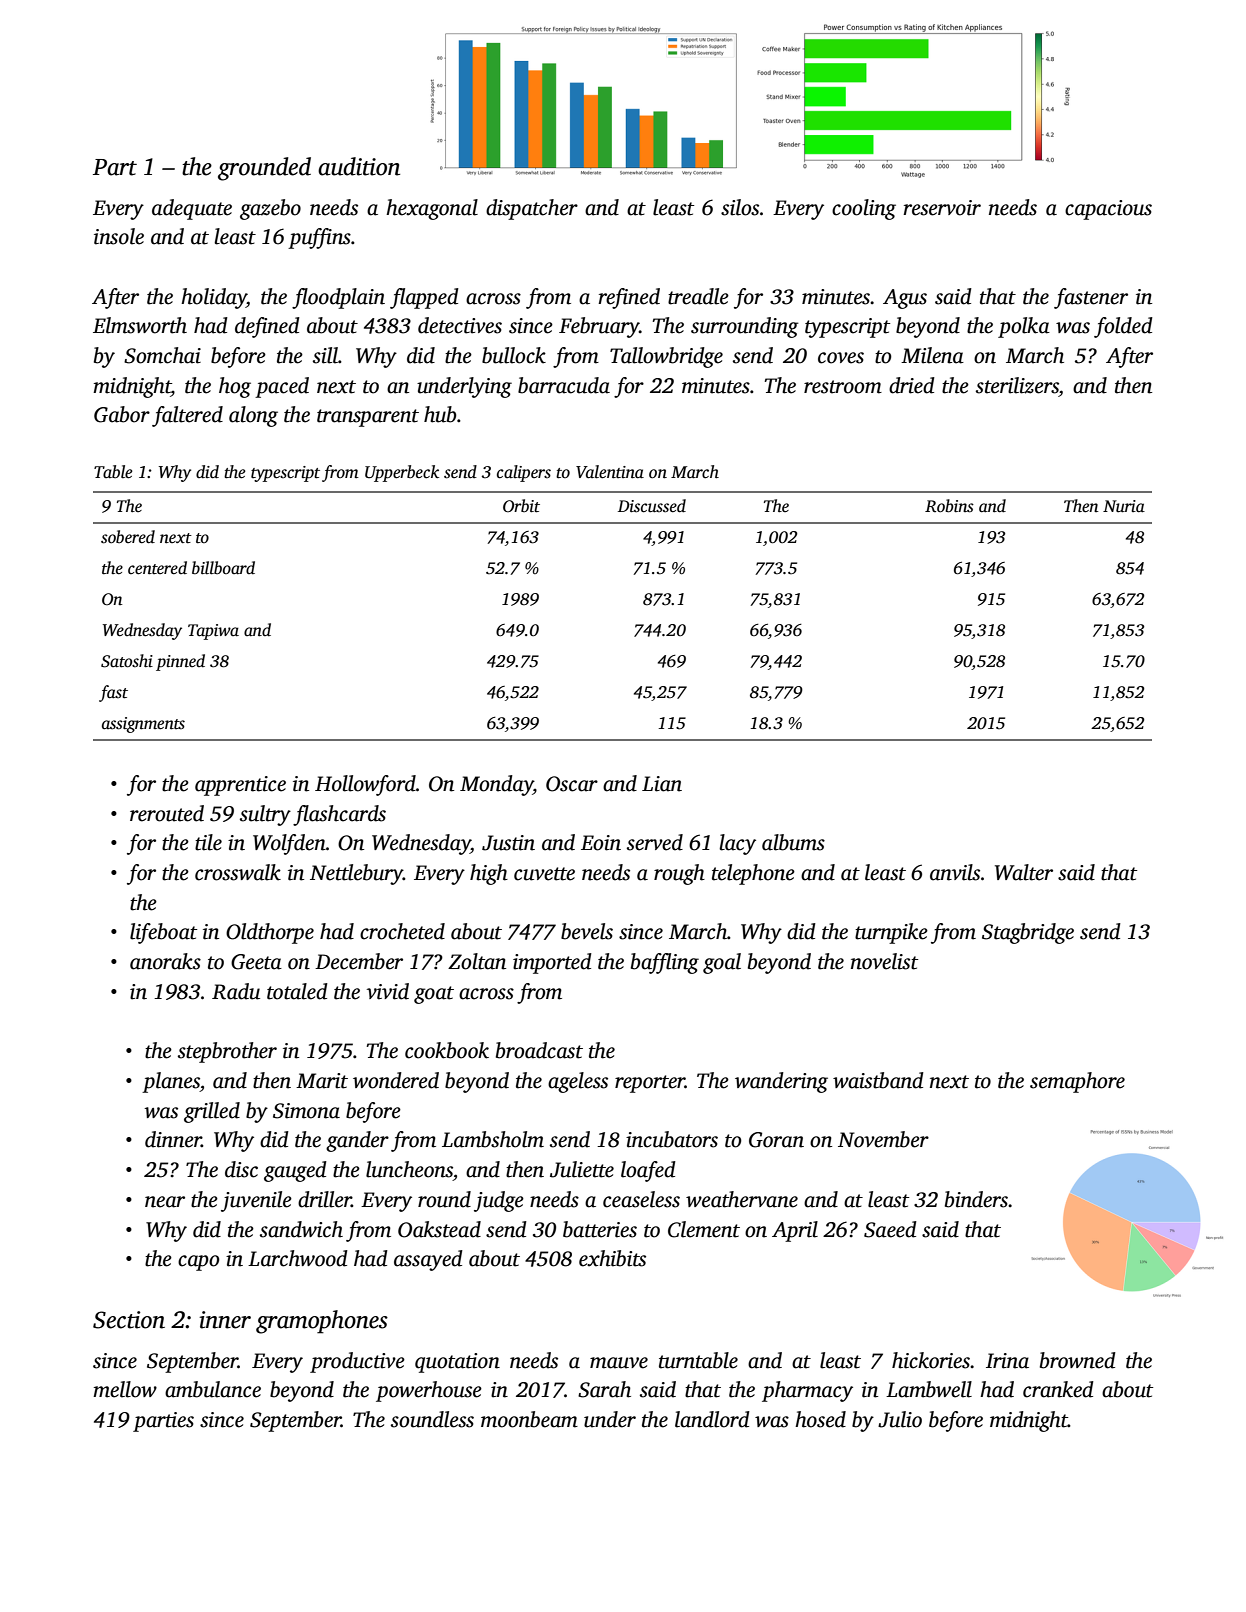 Image resolution: width=1246 pixels, height=1612 pixels. Describe the element at coordinates (402, 473) in the screenshot. I see `Upperbeck` at that location.
